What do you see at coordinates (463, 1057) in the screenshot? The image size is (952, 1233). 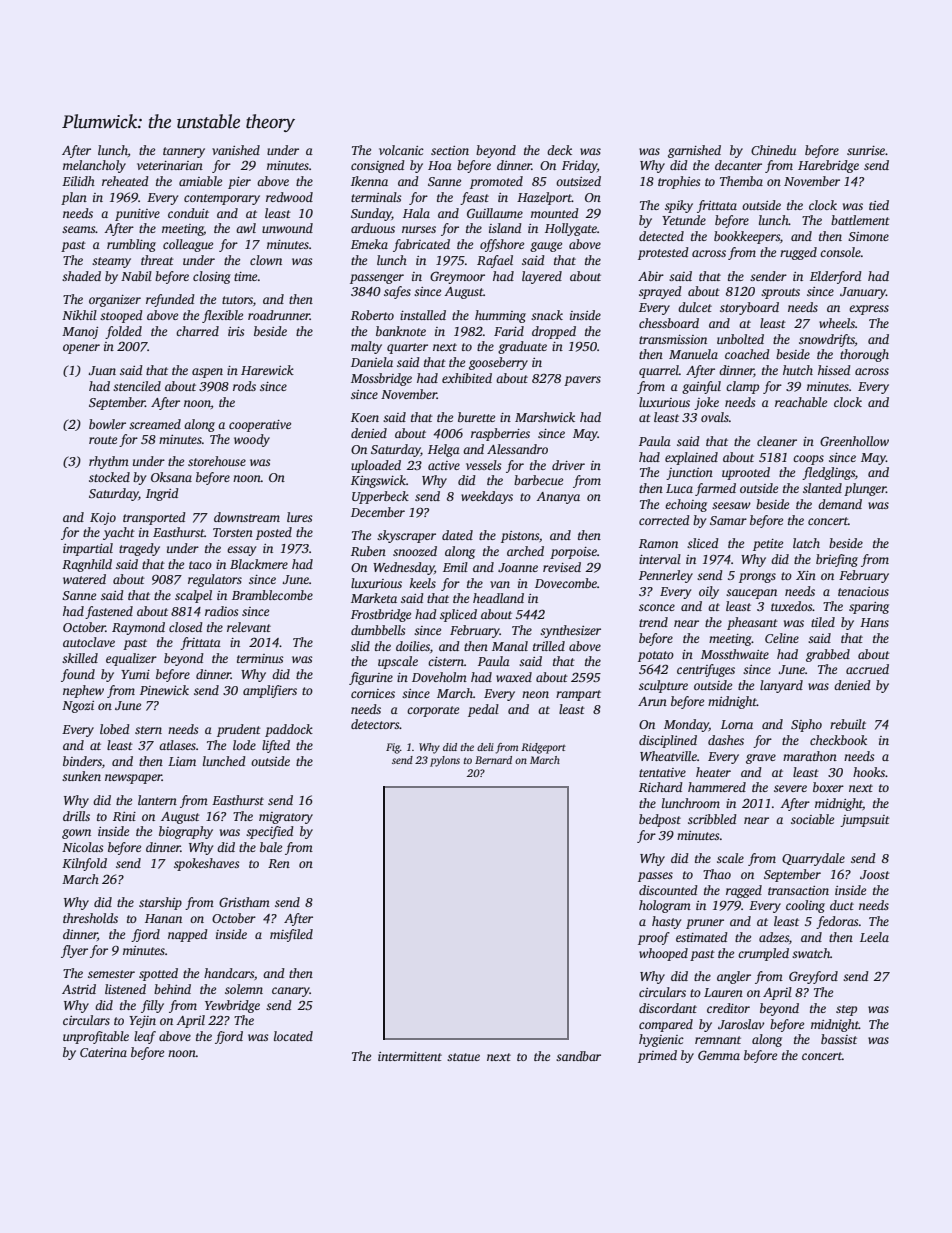 I see `statue` at bounding box center [463, 1057].
